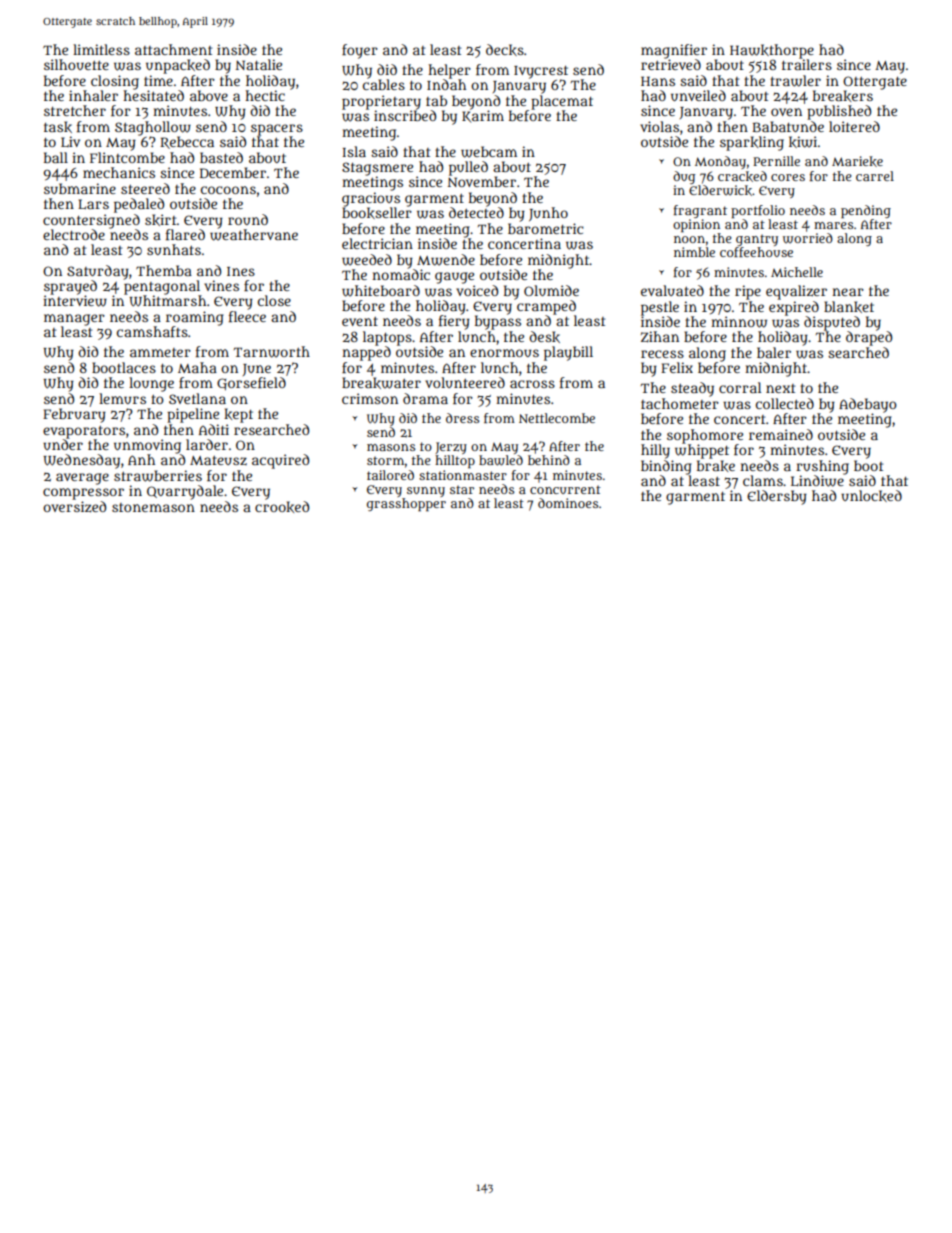 This screenshot has height=1233, width=952. I want to click on sprayed, so click(70, 287).
